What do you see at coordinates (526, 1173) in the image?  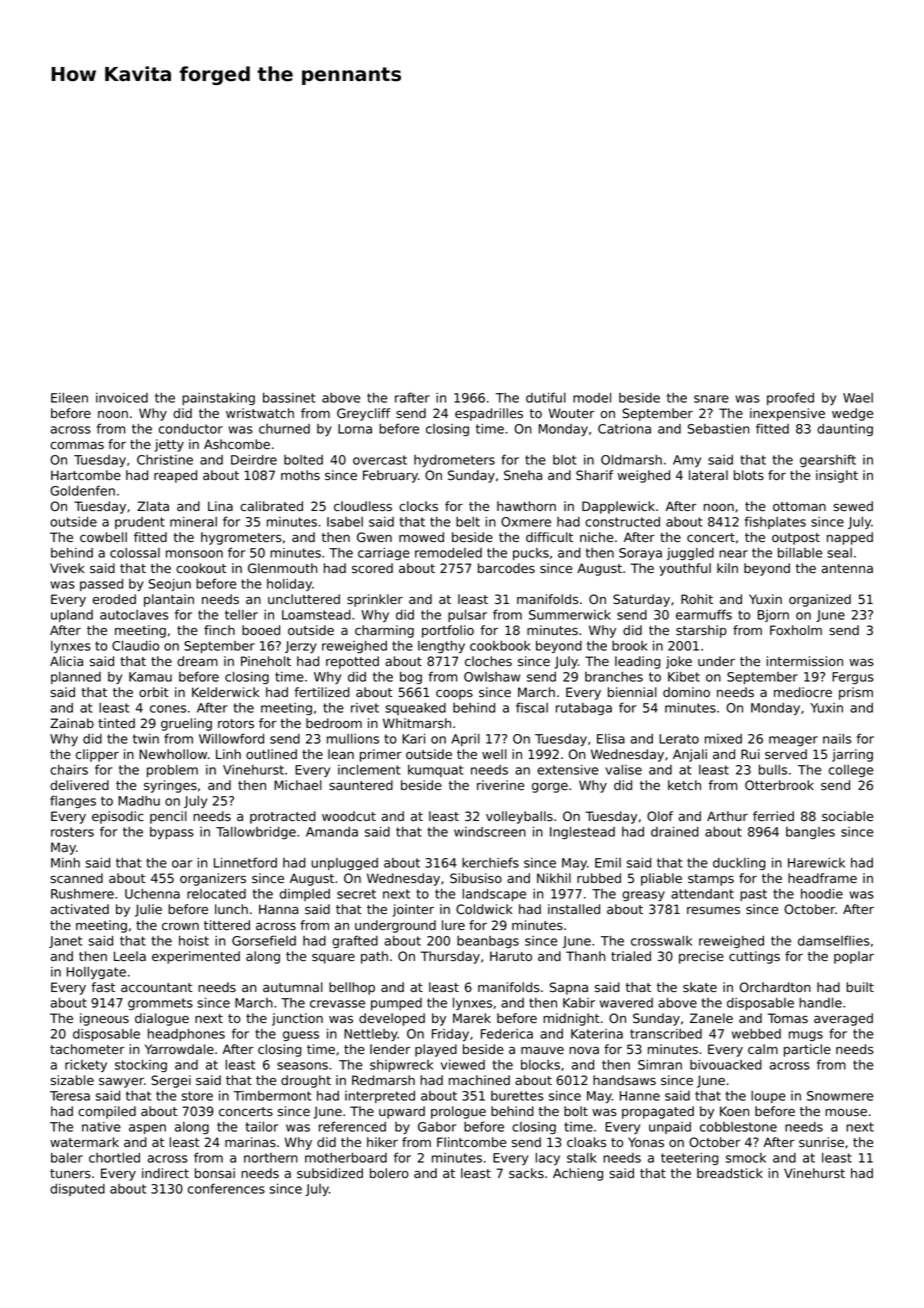 I see `sacks` at bounding box center [526, 1173].
